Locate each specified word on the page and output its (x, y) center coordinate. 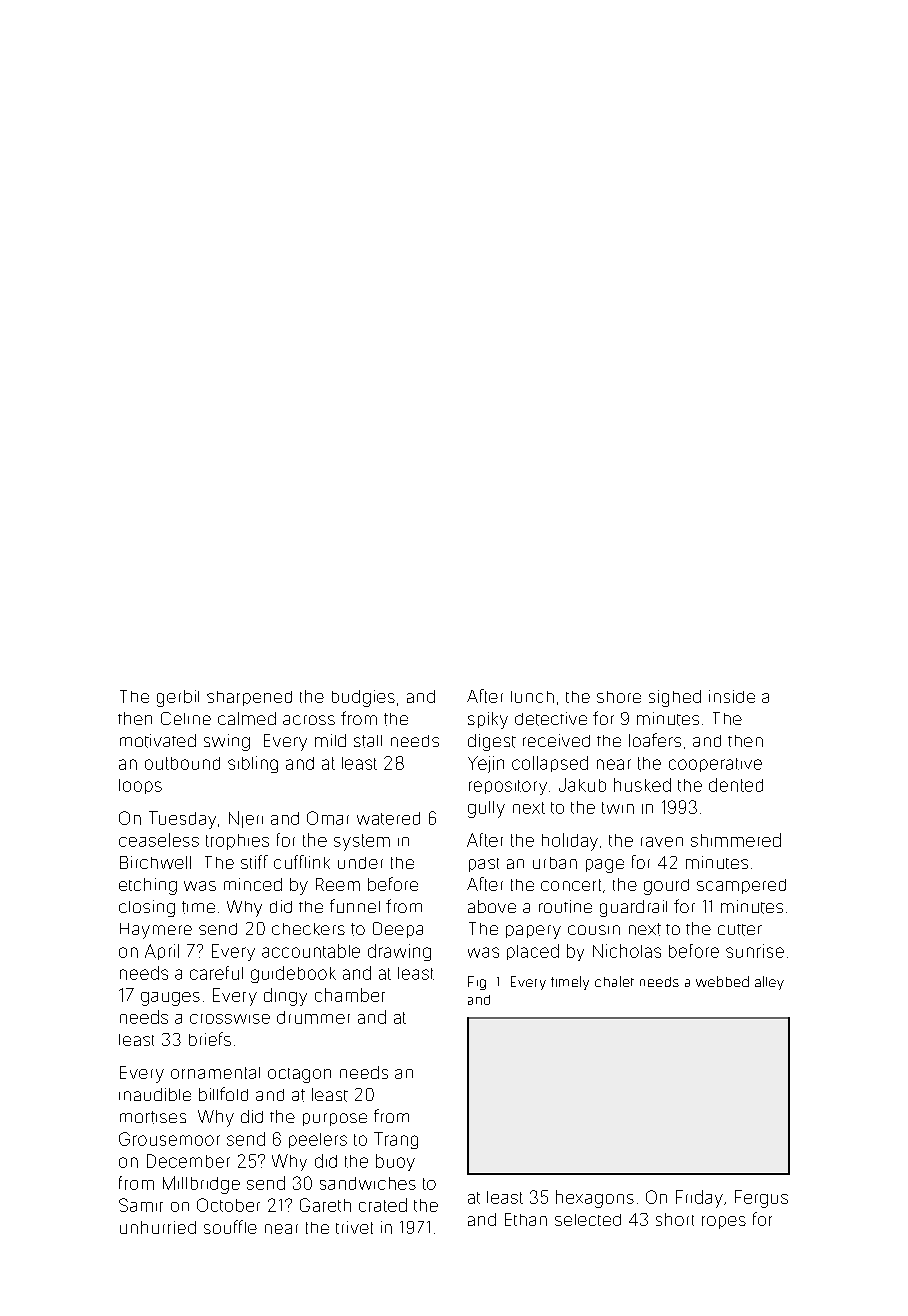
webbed (722, 981)
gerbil (178, 698)
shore (619, 697)
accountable (311, 951)
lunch (532, 697)
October (228, 1205)
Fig (477, 983)
